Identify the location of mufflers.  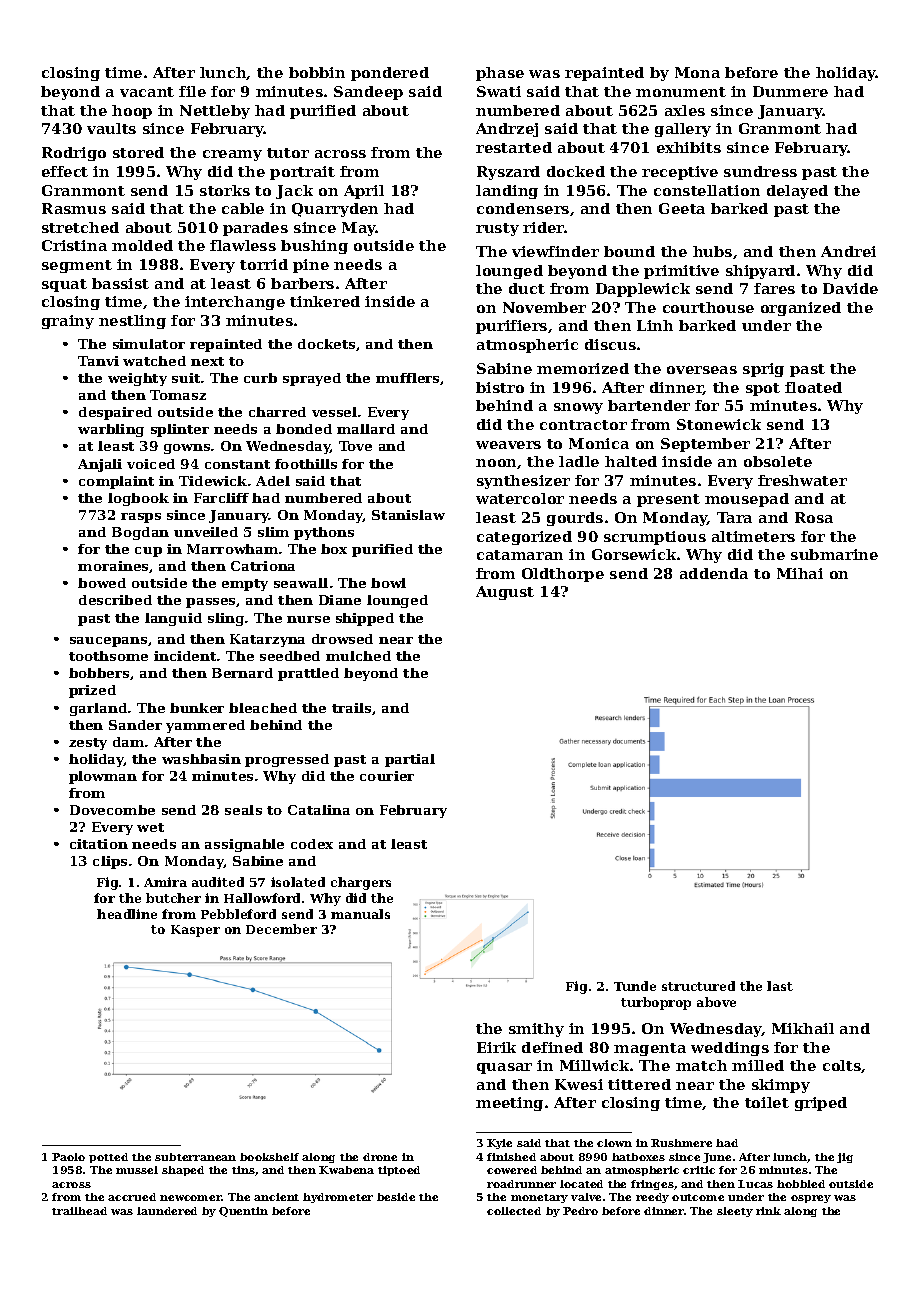
(407, 378).
